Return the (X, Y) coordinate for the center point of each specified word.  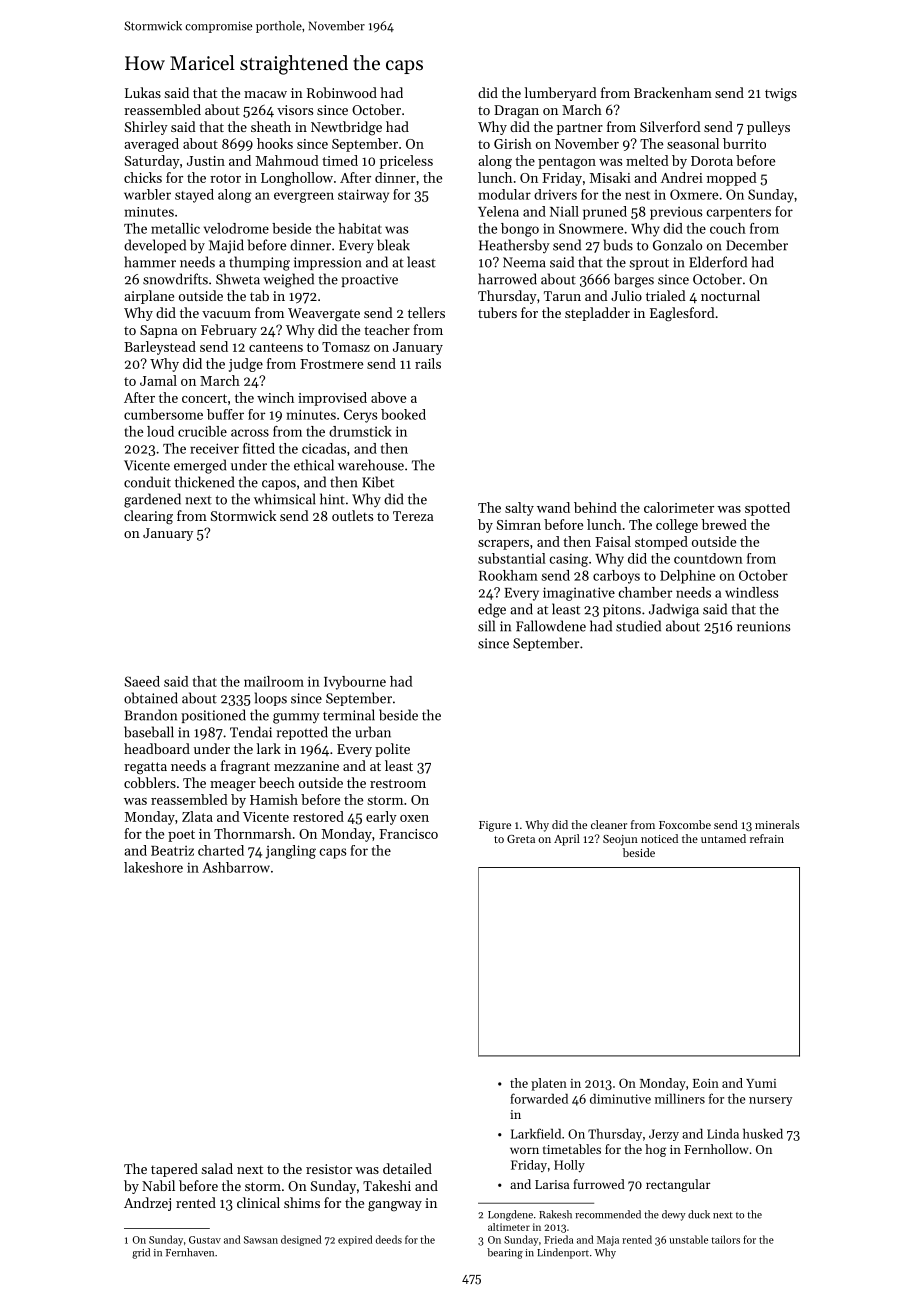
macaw (265, 94)
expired (355, 1240)
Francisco (408, 834)
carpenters (739, 214)
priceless (406, 162)
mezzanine (306, 766)
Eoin (706, 1083)
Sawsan (261, 1240)
